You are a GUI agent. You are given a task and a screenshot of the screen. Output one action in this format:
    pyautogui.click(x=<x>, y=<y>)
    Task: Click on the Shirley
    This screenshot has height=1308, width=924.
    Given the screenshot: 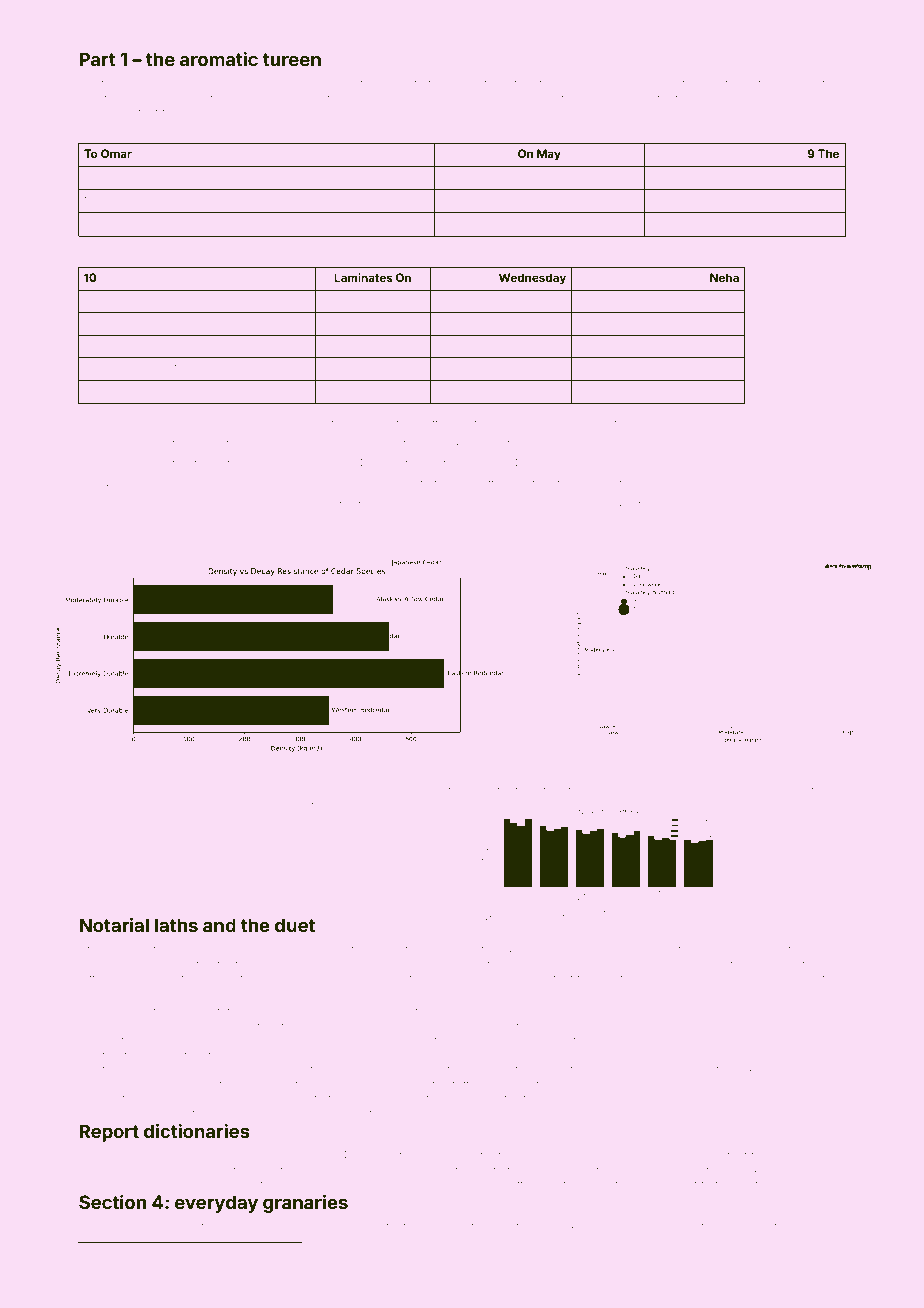 What is the action you would take?
    pyautogui.click(x=744, y=791)
